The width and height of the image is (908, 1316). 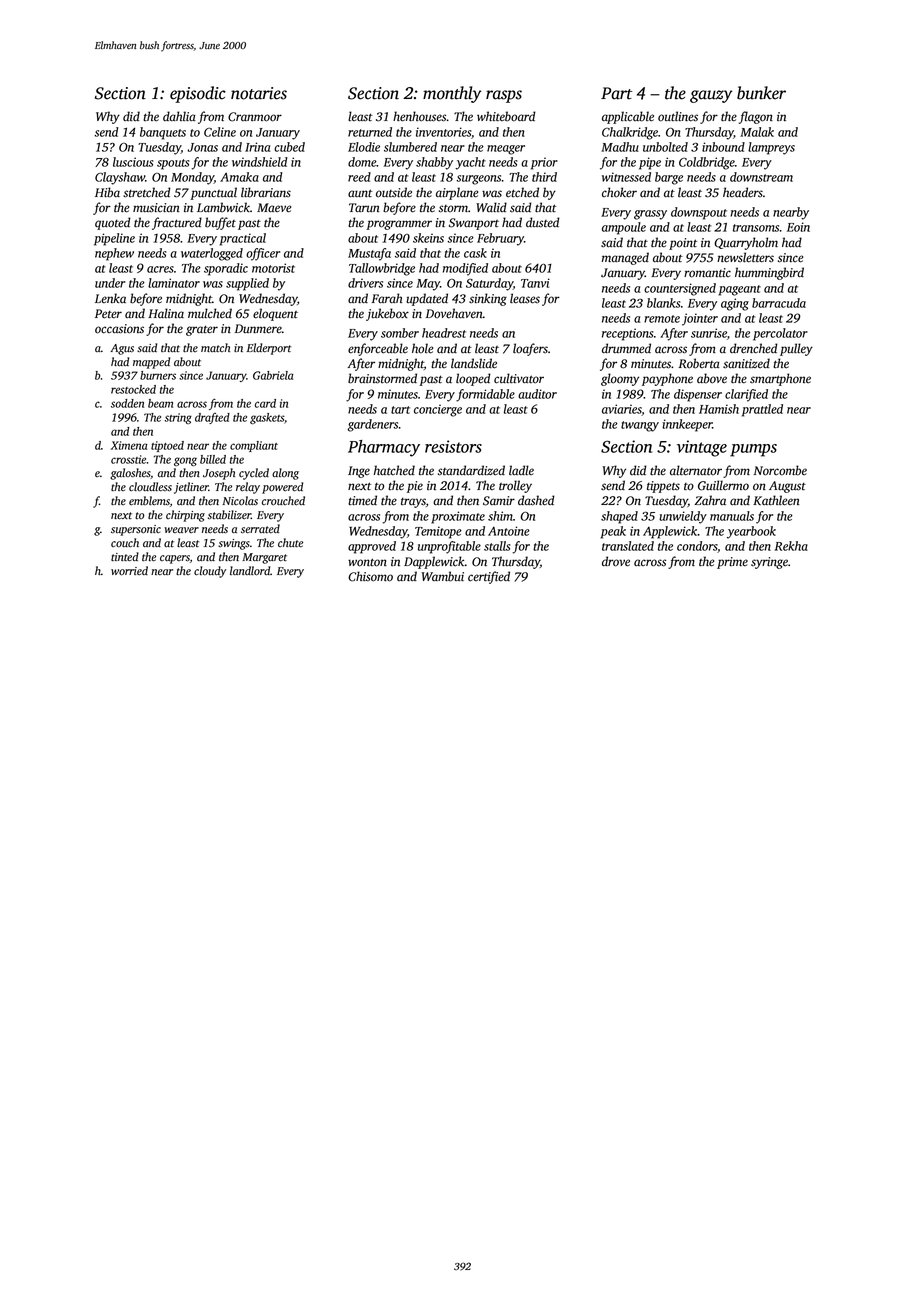 I want to click on loafers, so click(x=530, y=349).
